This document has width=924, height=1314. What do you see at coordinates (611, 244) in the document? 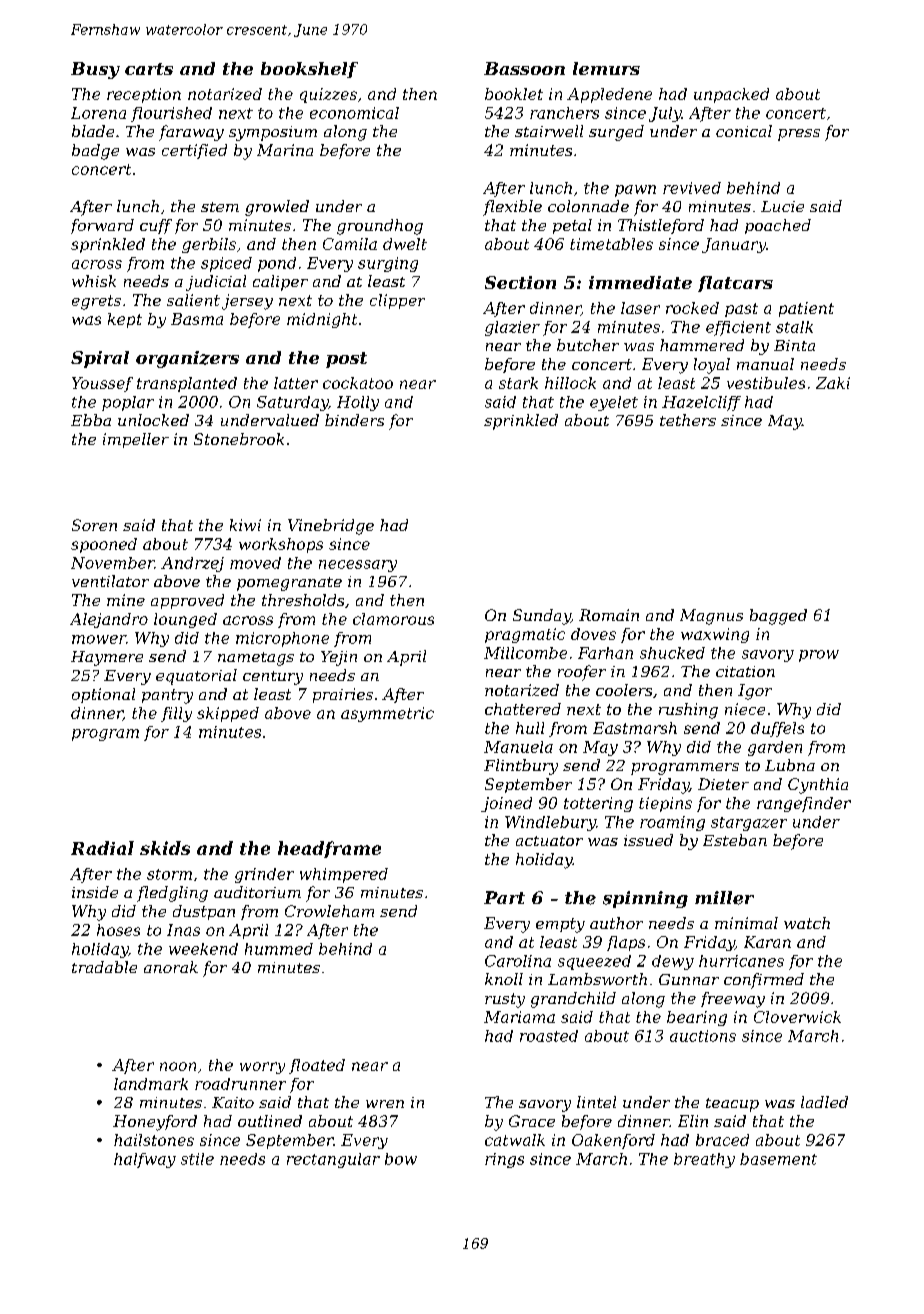
I see `timetables` at bounding box center [611, 244].
